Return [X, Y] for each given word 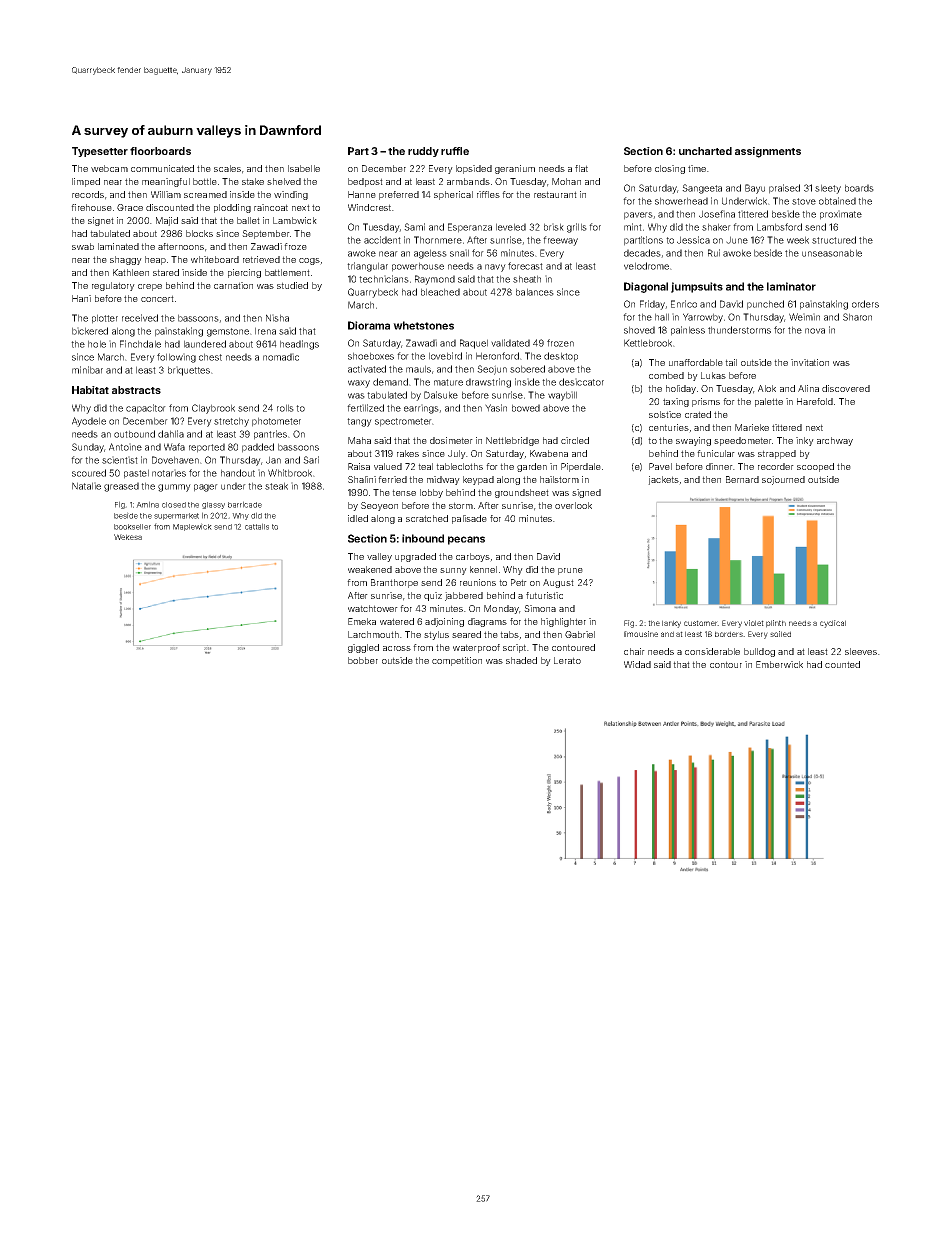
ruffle [455, 151]
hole [97, 344]
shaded [521, 660]
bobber [363, 660]
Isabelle [304, 168]
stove [804, 201]
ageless [430, 254]
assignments [768, 152]
